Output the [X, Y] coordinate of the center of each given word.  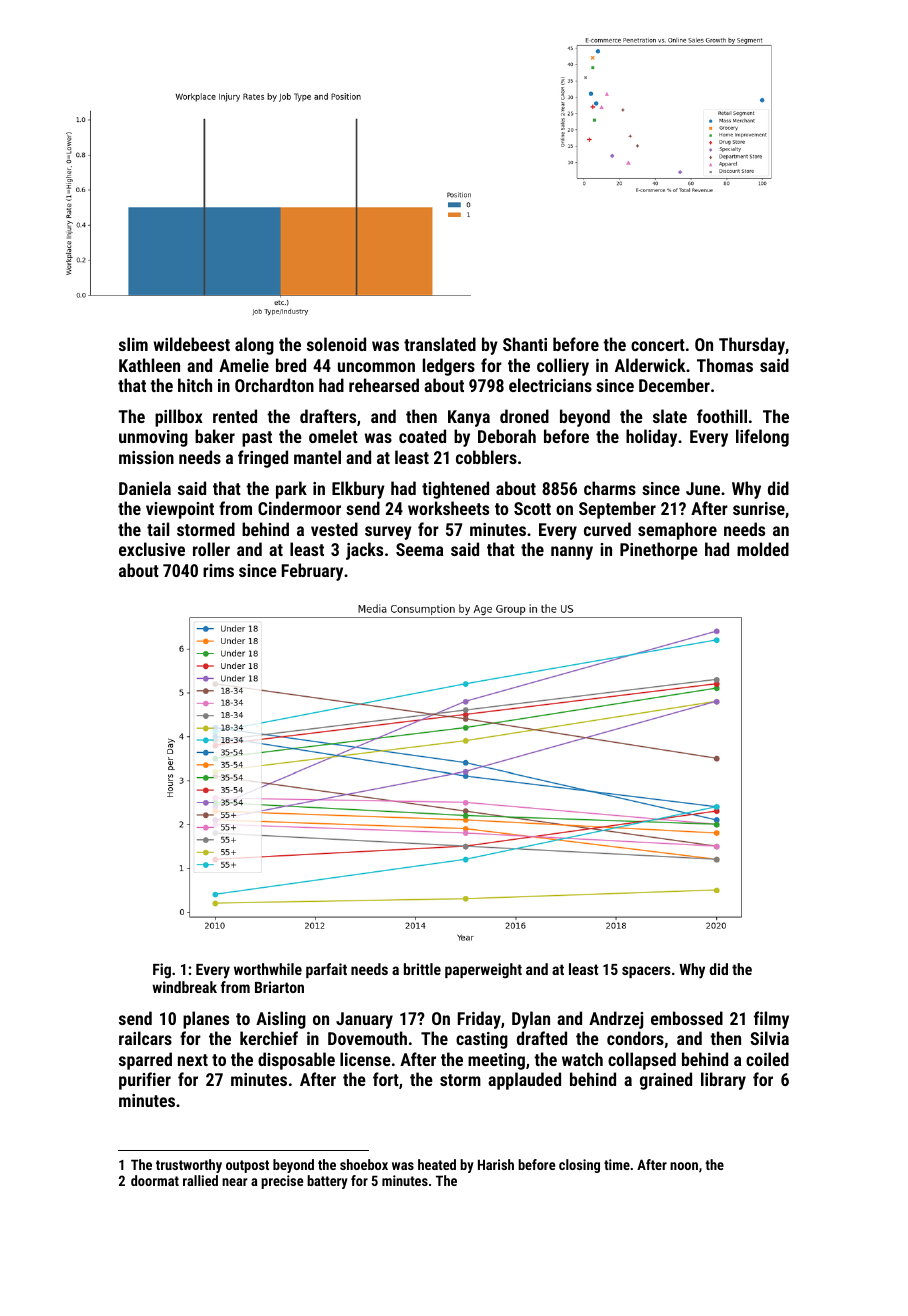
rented [235, 416]
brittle [422, 969]
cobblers [486, 457]
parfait [326, 970]
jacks [364, 551]
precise [282, 1182]
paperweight [483, 971]
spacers [646, 972]
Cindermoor [299, 508]
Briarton [279, 987]
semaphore [677, 531]
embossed [687, 1018]
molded [763, 549]
